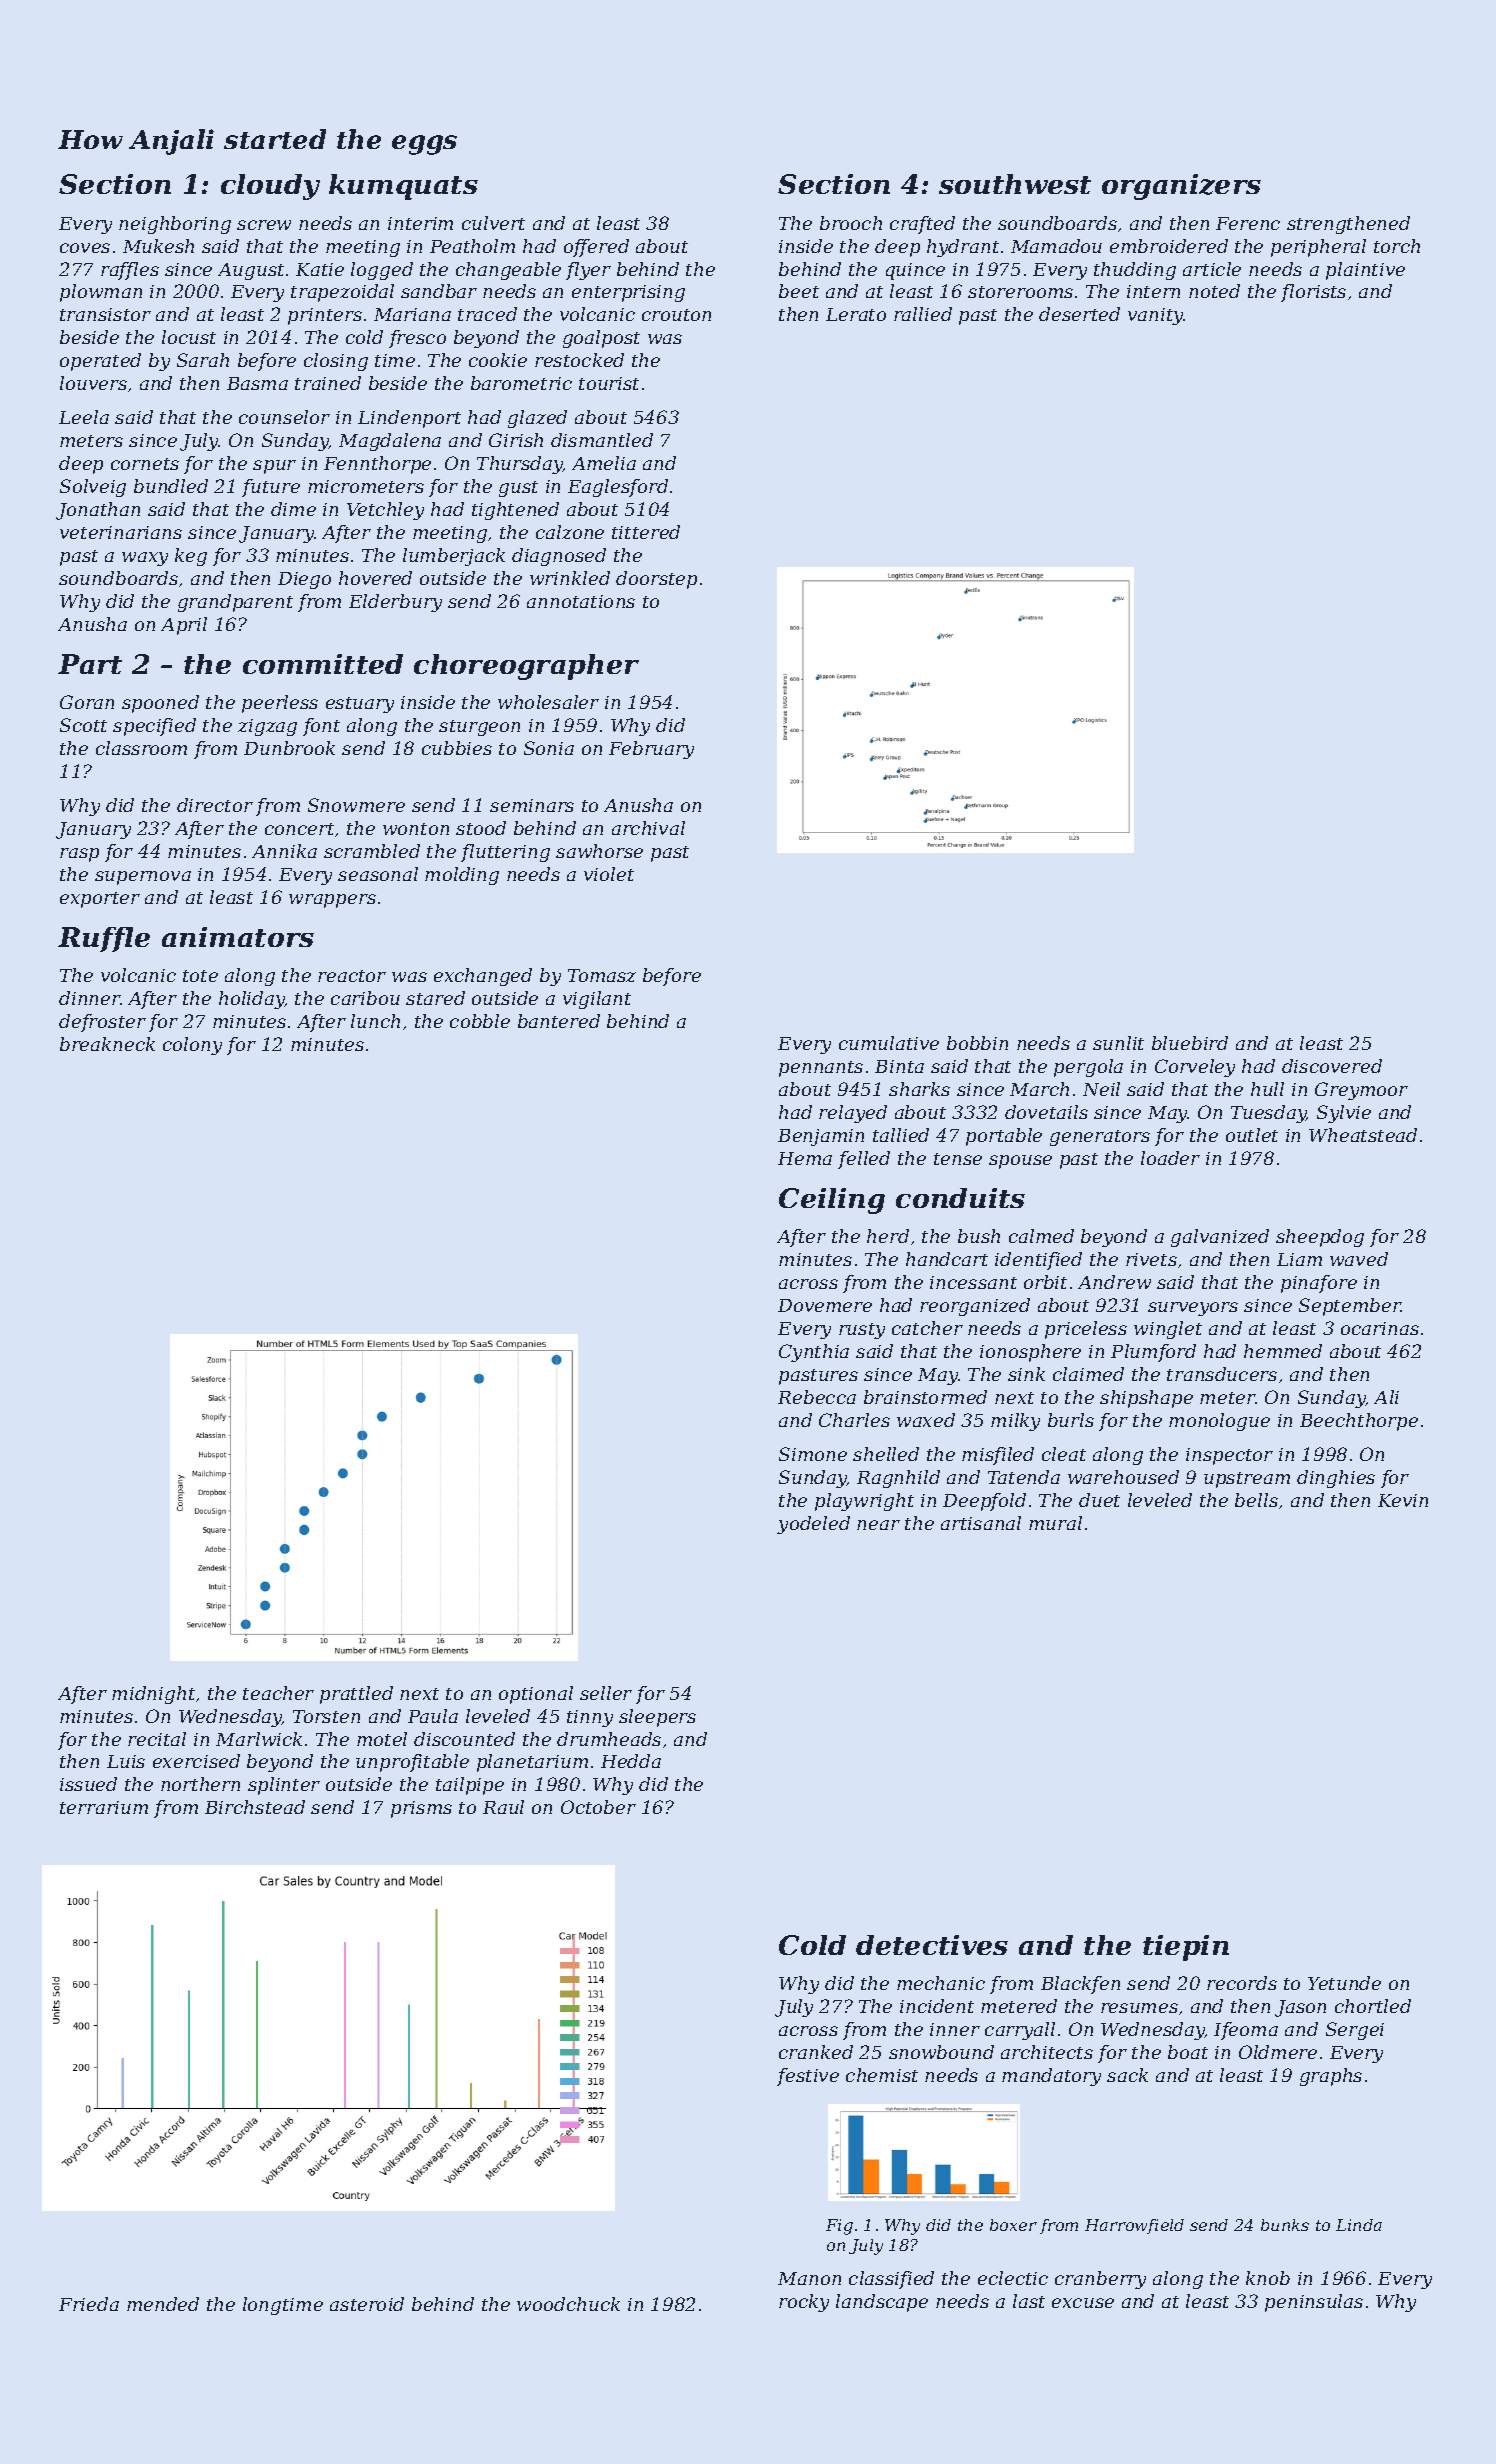  Describe the element at coordinates (420, 223) in the screenshot. I see `interim` at that location.
